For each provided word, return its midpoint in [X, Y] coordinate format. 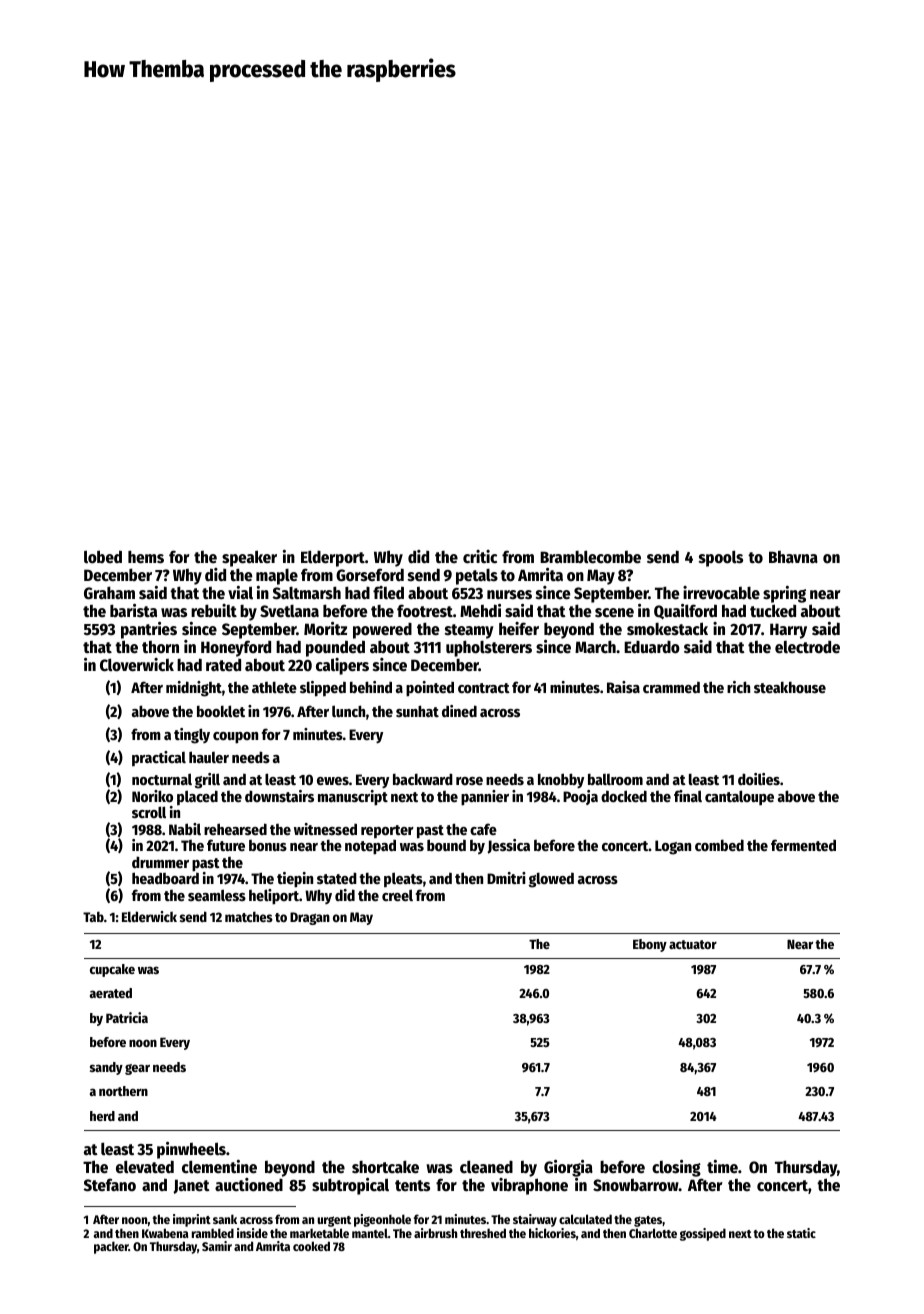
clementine [219, 1167]
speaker [249, 558]
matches [249, 916]
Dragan [310, 918]
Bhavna [793, 557]
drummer [160, 862]
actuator [693, 944]
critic [480, 557]
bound [446, 845]
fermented [803, 845]
